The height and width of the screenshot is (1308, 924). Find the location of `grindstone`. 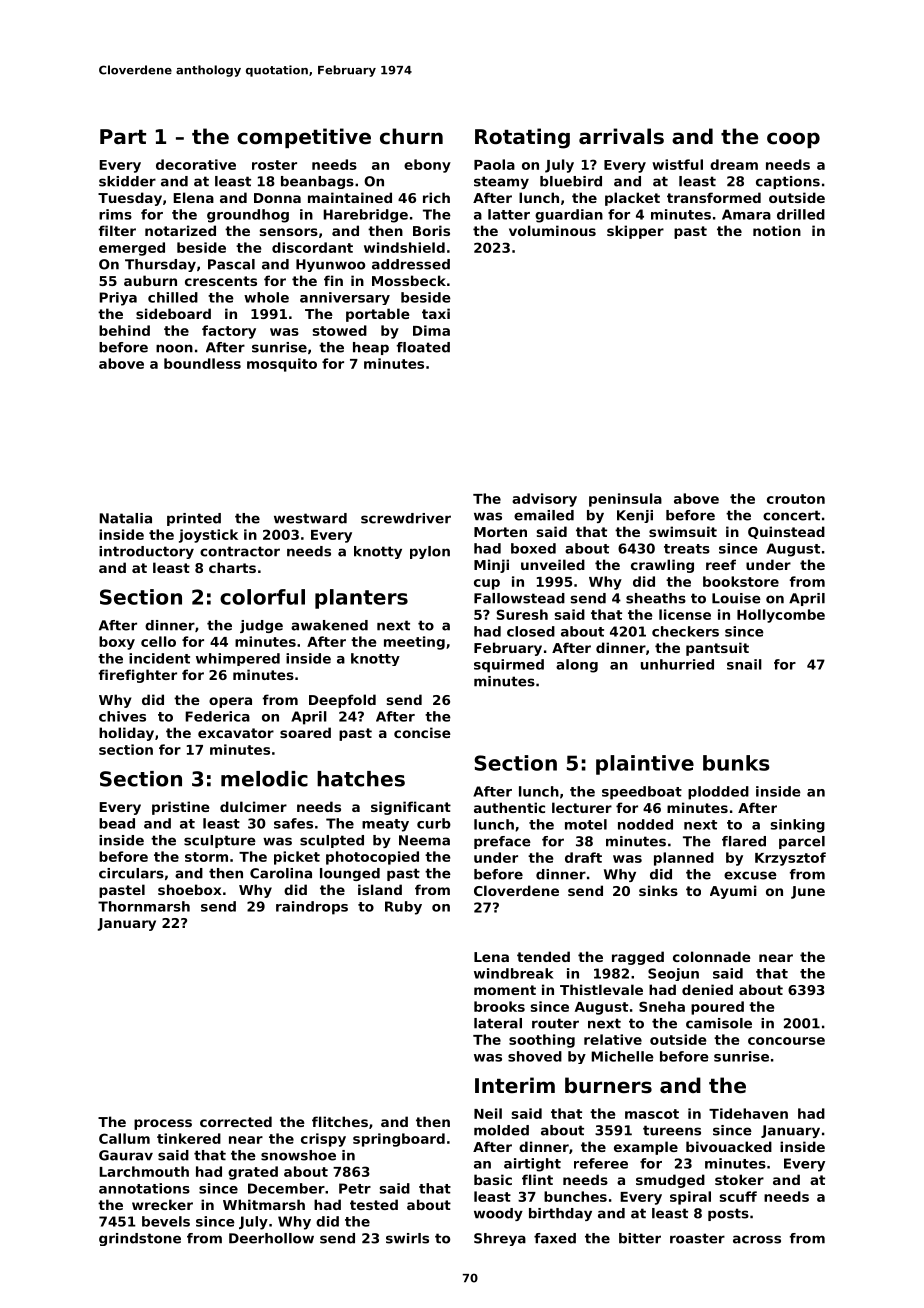

grindstone is located at coordinates (140, 1239).
